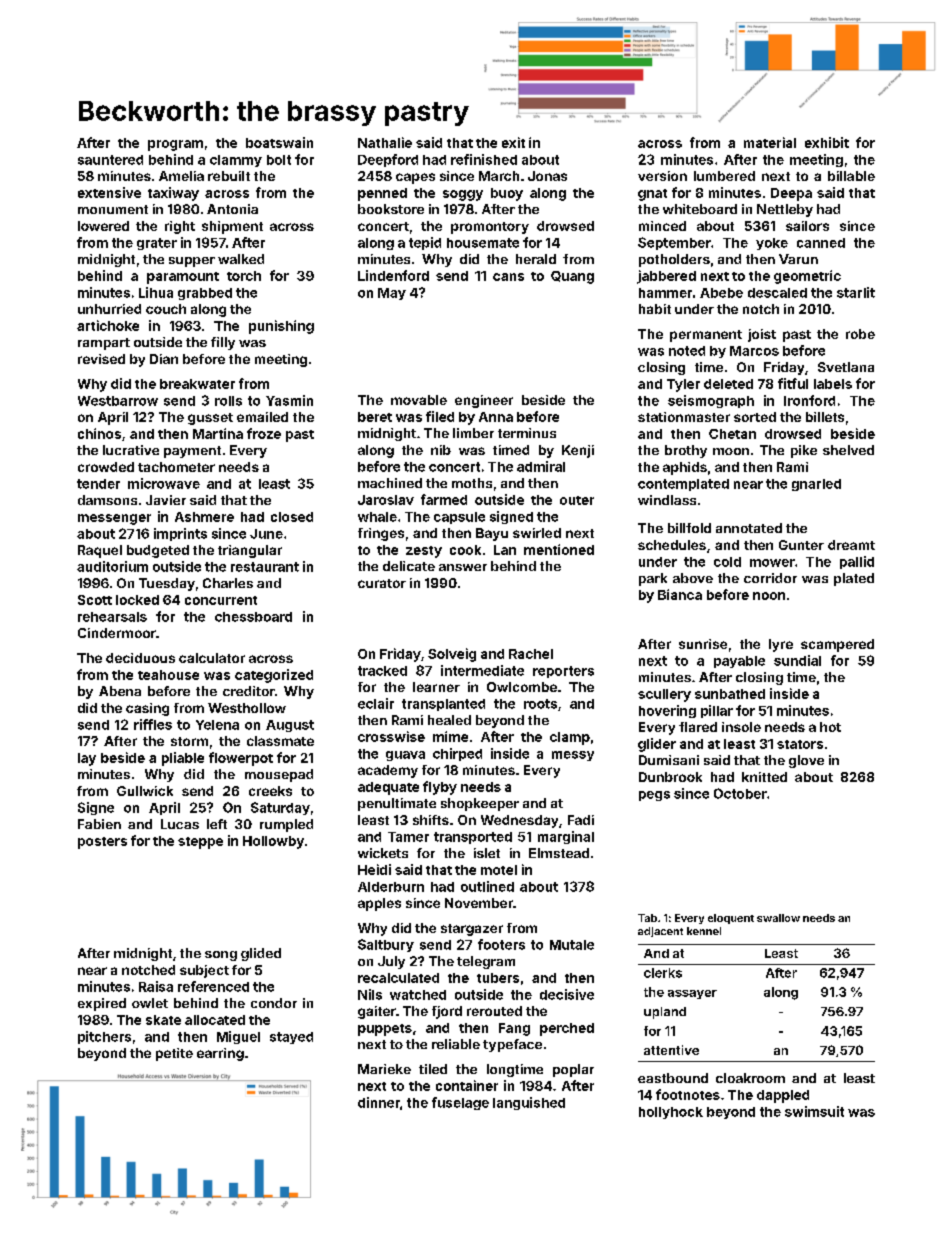 The image size is (952, 1233). I want to click on tepid, so click(425, 243).
